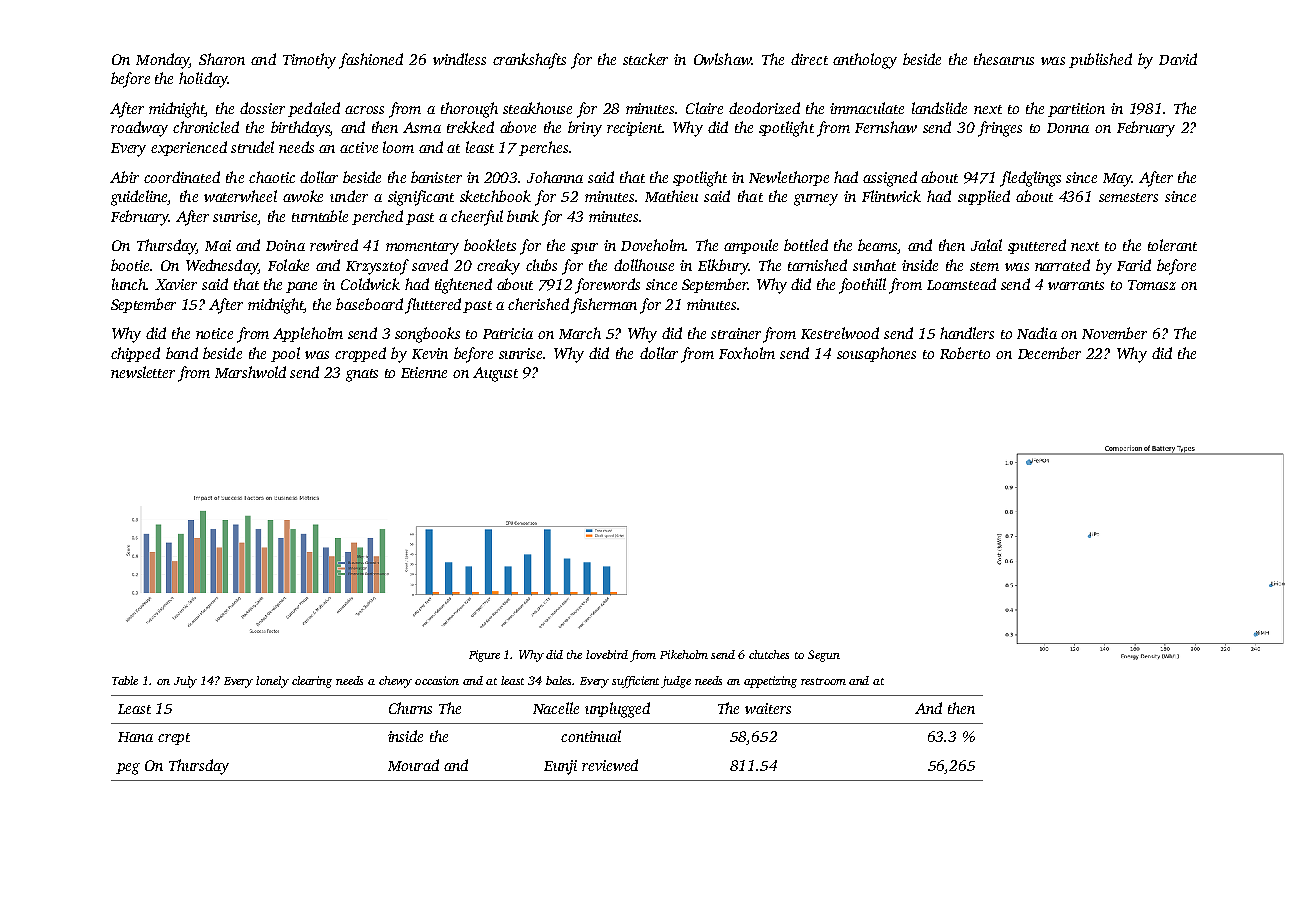  Describe the element at coordinates (769, 654) in the document. I see `clutches` at that location.
